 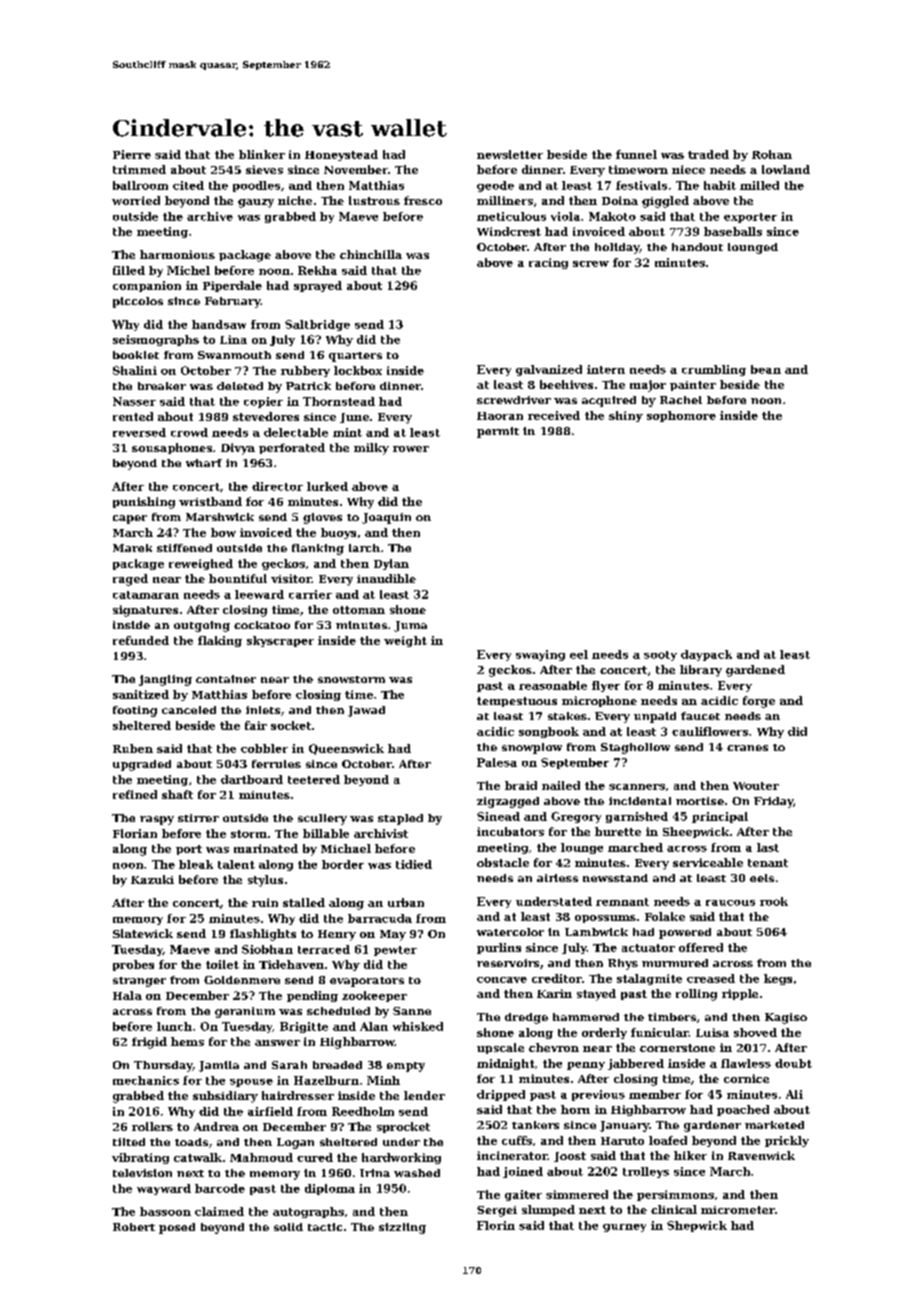 What do you see at coordinates (738, 1210) in the page?
I see `micrometer` at bounding box center [738, 1210].
